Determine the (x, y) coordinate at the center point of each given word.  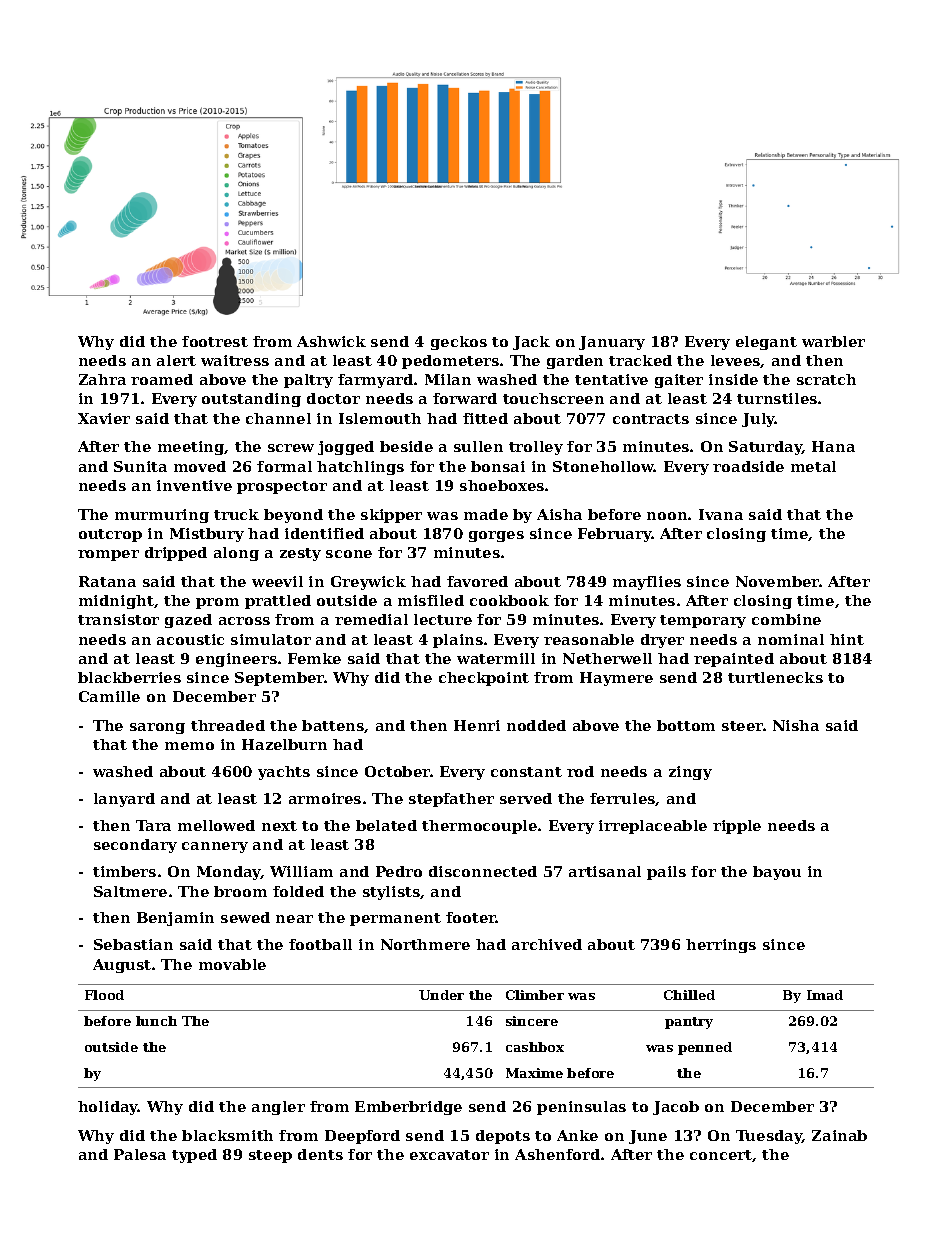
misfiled (431, 600)
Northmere (425, 944)
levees (736, 361)
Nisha (796, 725)
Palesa (140, 1154)
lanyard (124, 800)
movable (232, 964)
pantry (689, 1023)
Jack (531, 343)
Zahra (102, 379)
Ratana (107, 581)
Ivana (721, 514)
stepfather (451, 800)
